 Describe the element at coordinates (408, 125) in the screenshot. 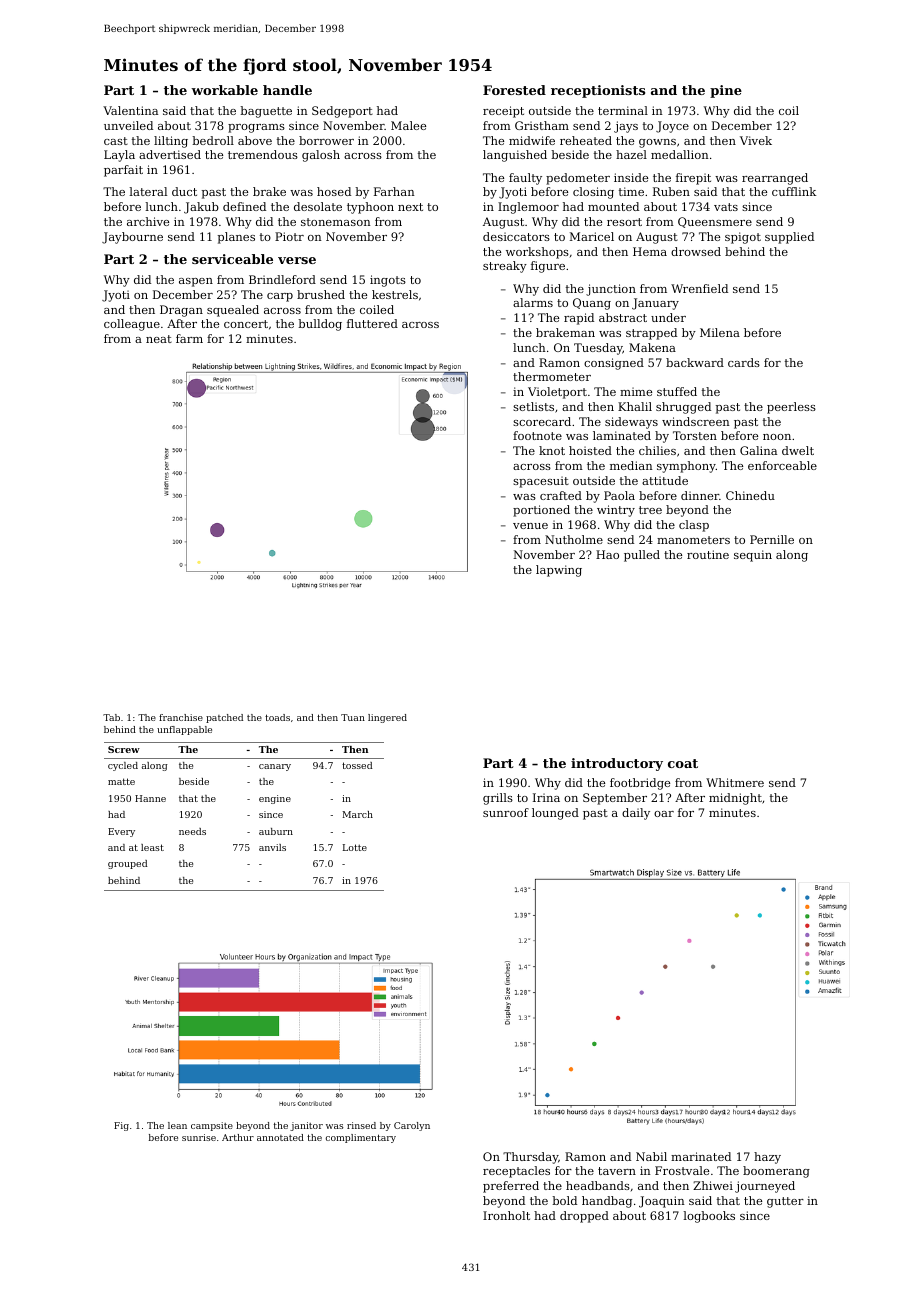

I see `Malee` at that location.
